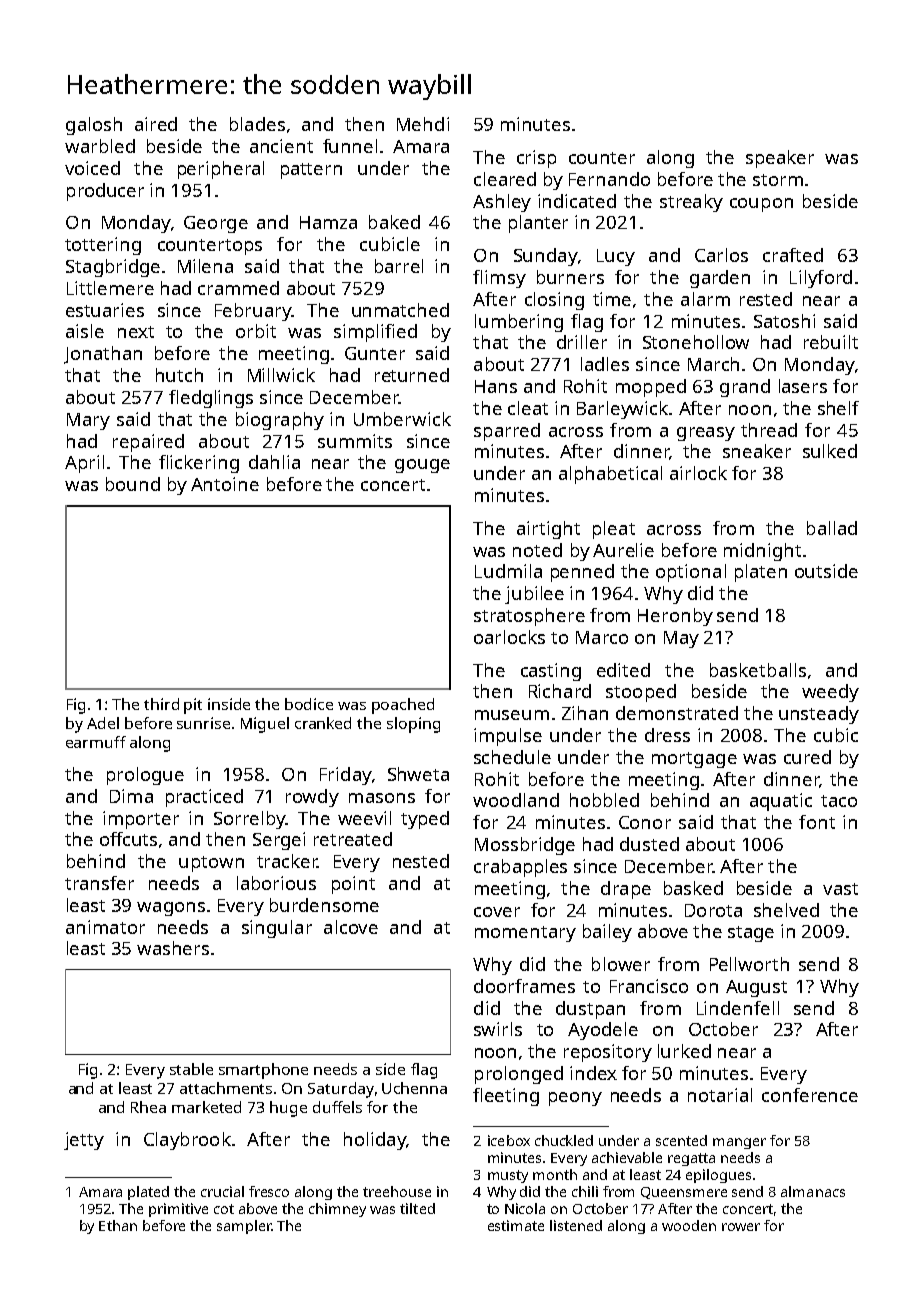 The image size is (924, 1308). I want to click on Ethan, so click(118, 1225).
